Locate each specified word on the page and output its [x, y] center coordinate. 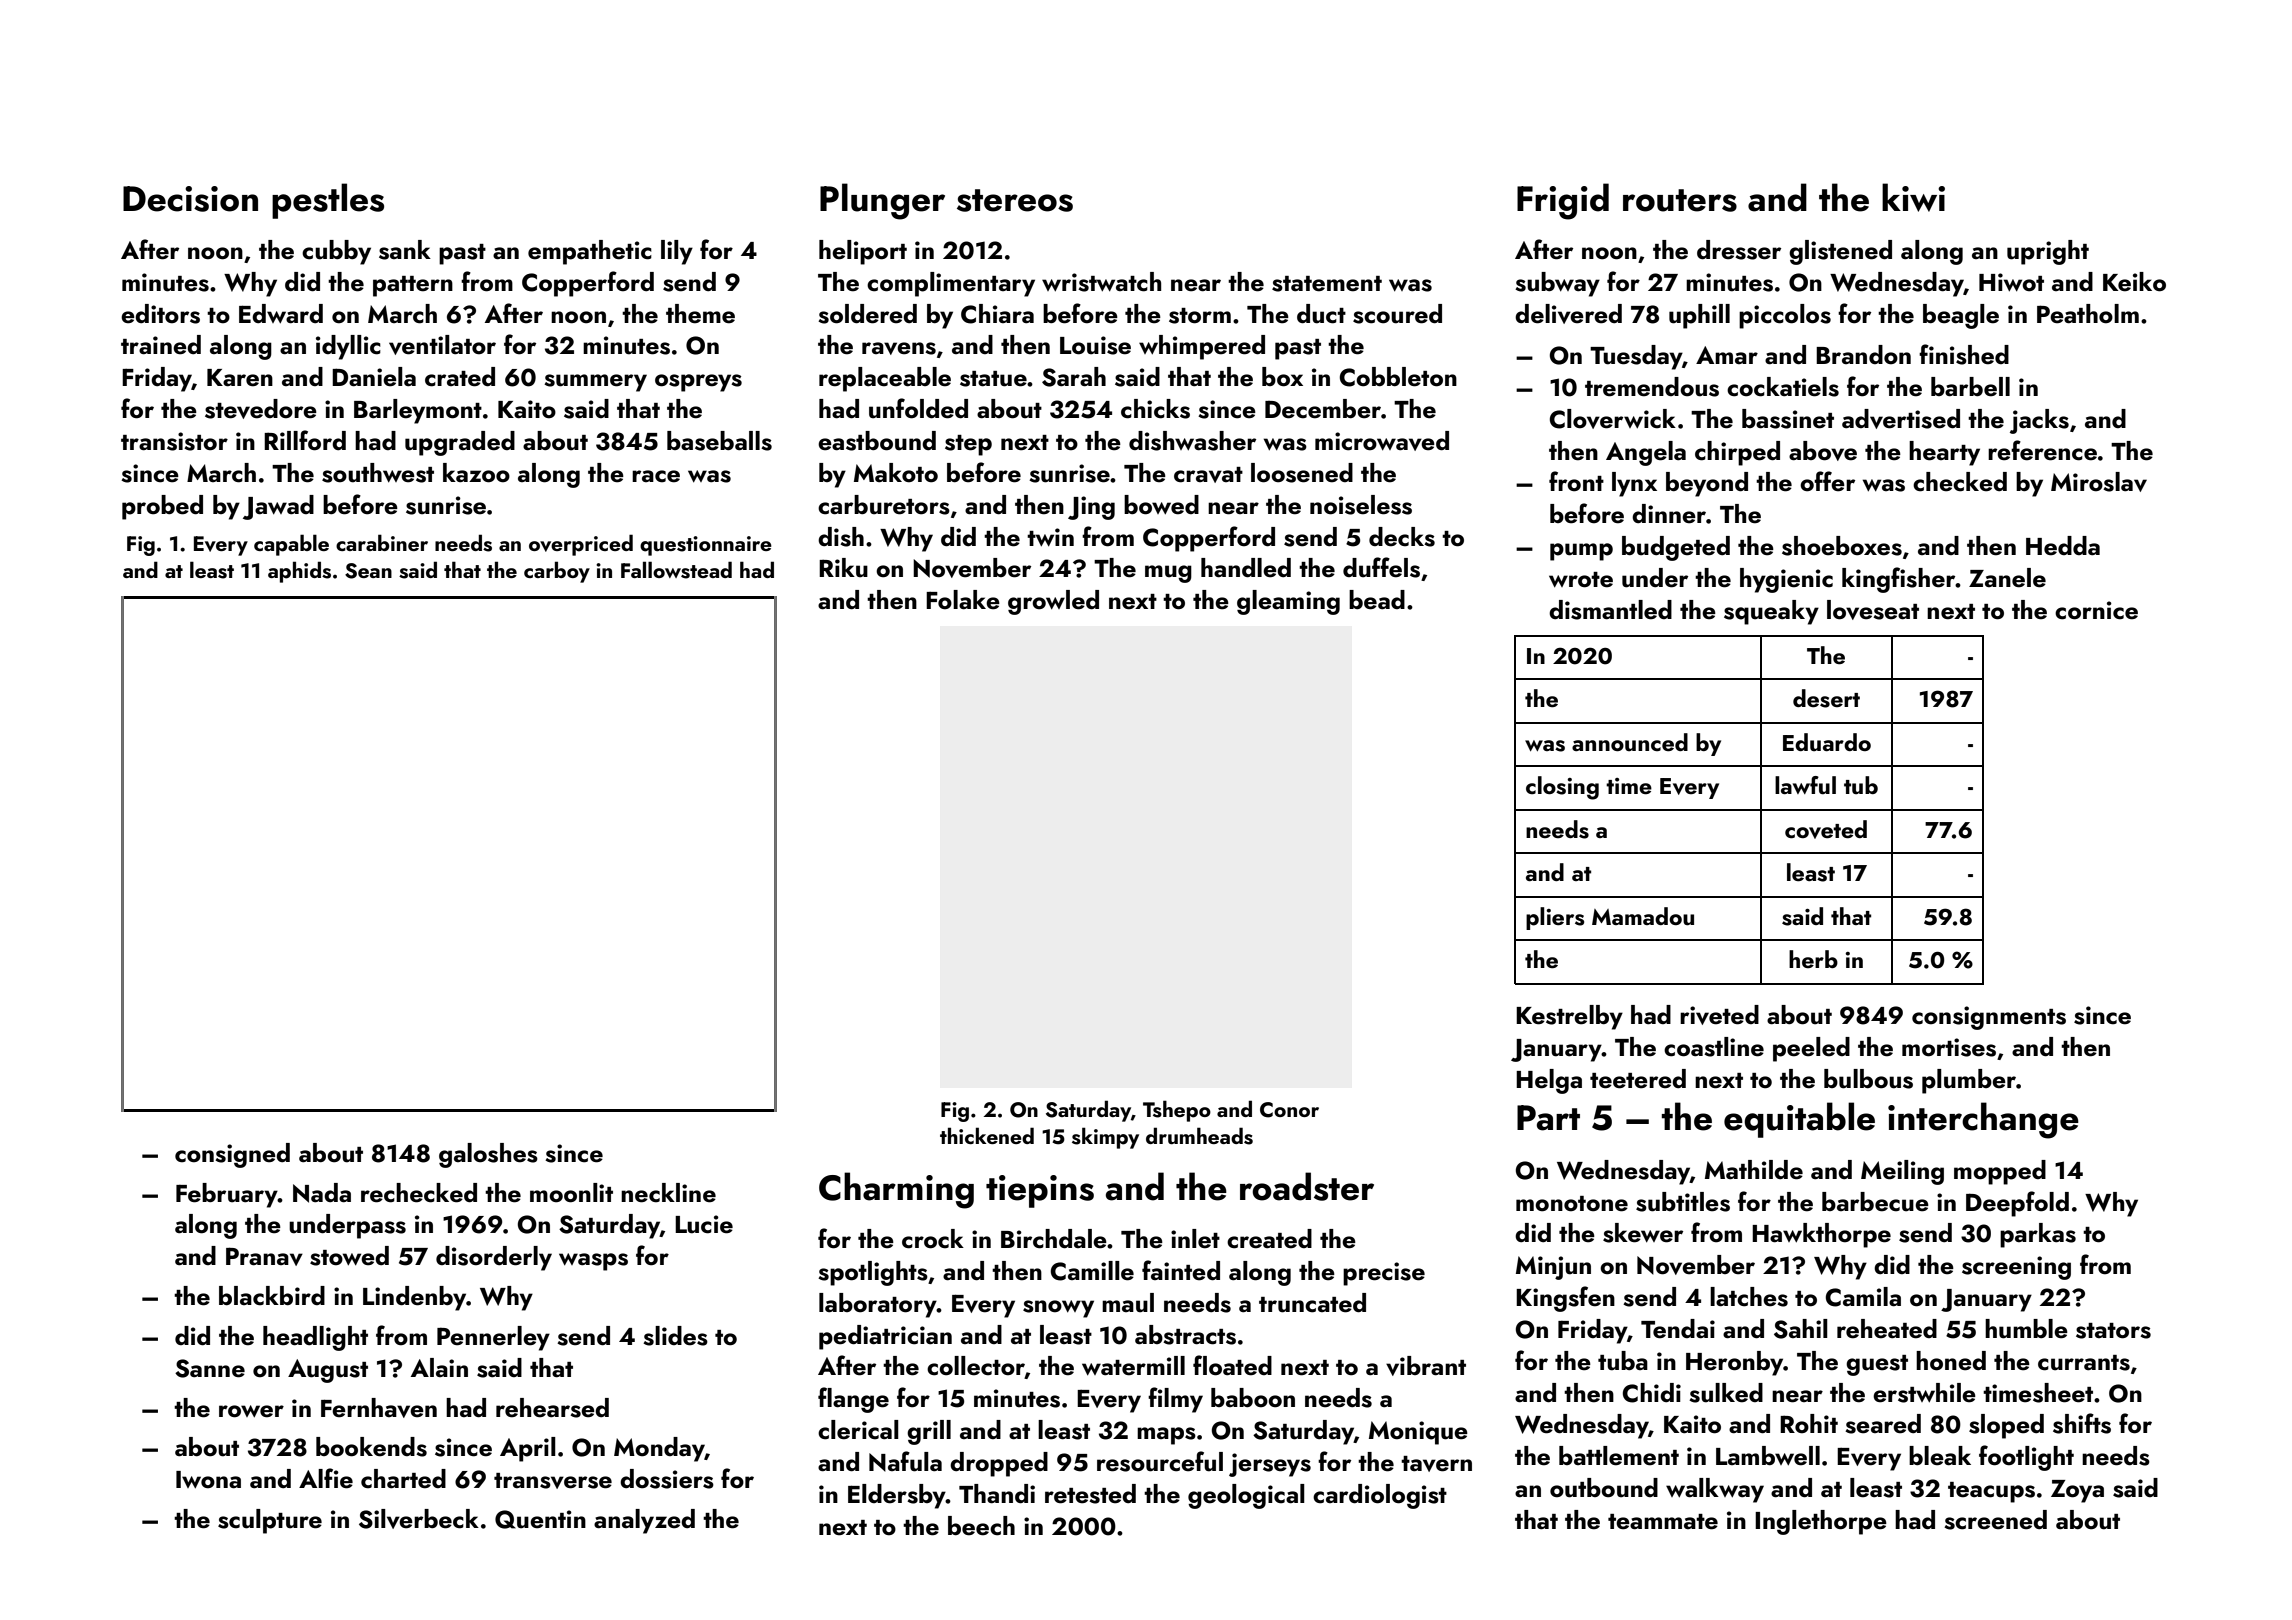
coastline [1714, 1047]
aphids [299, 572]
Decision [190, 199]
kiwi [1913, 197]
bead [1377, 600]
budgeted [1676, 548]
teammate [1663, 1522]
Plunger [882, 201]
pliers [1555, 918]
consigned [232, 1155]
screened [1995, 1520]
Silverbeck [419, 1519]
